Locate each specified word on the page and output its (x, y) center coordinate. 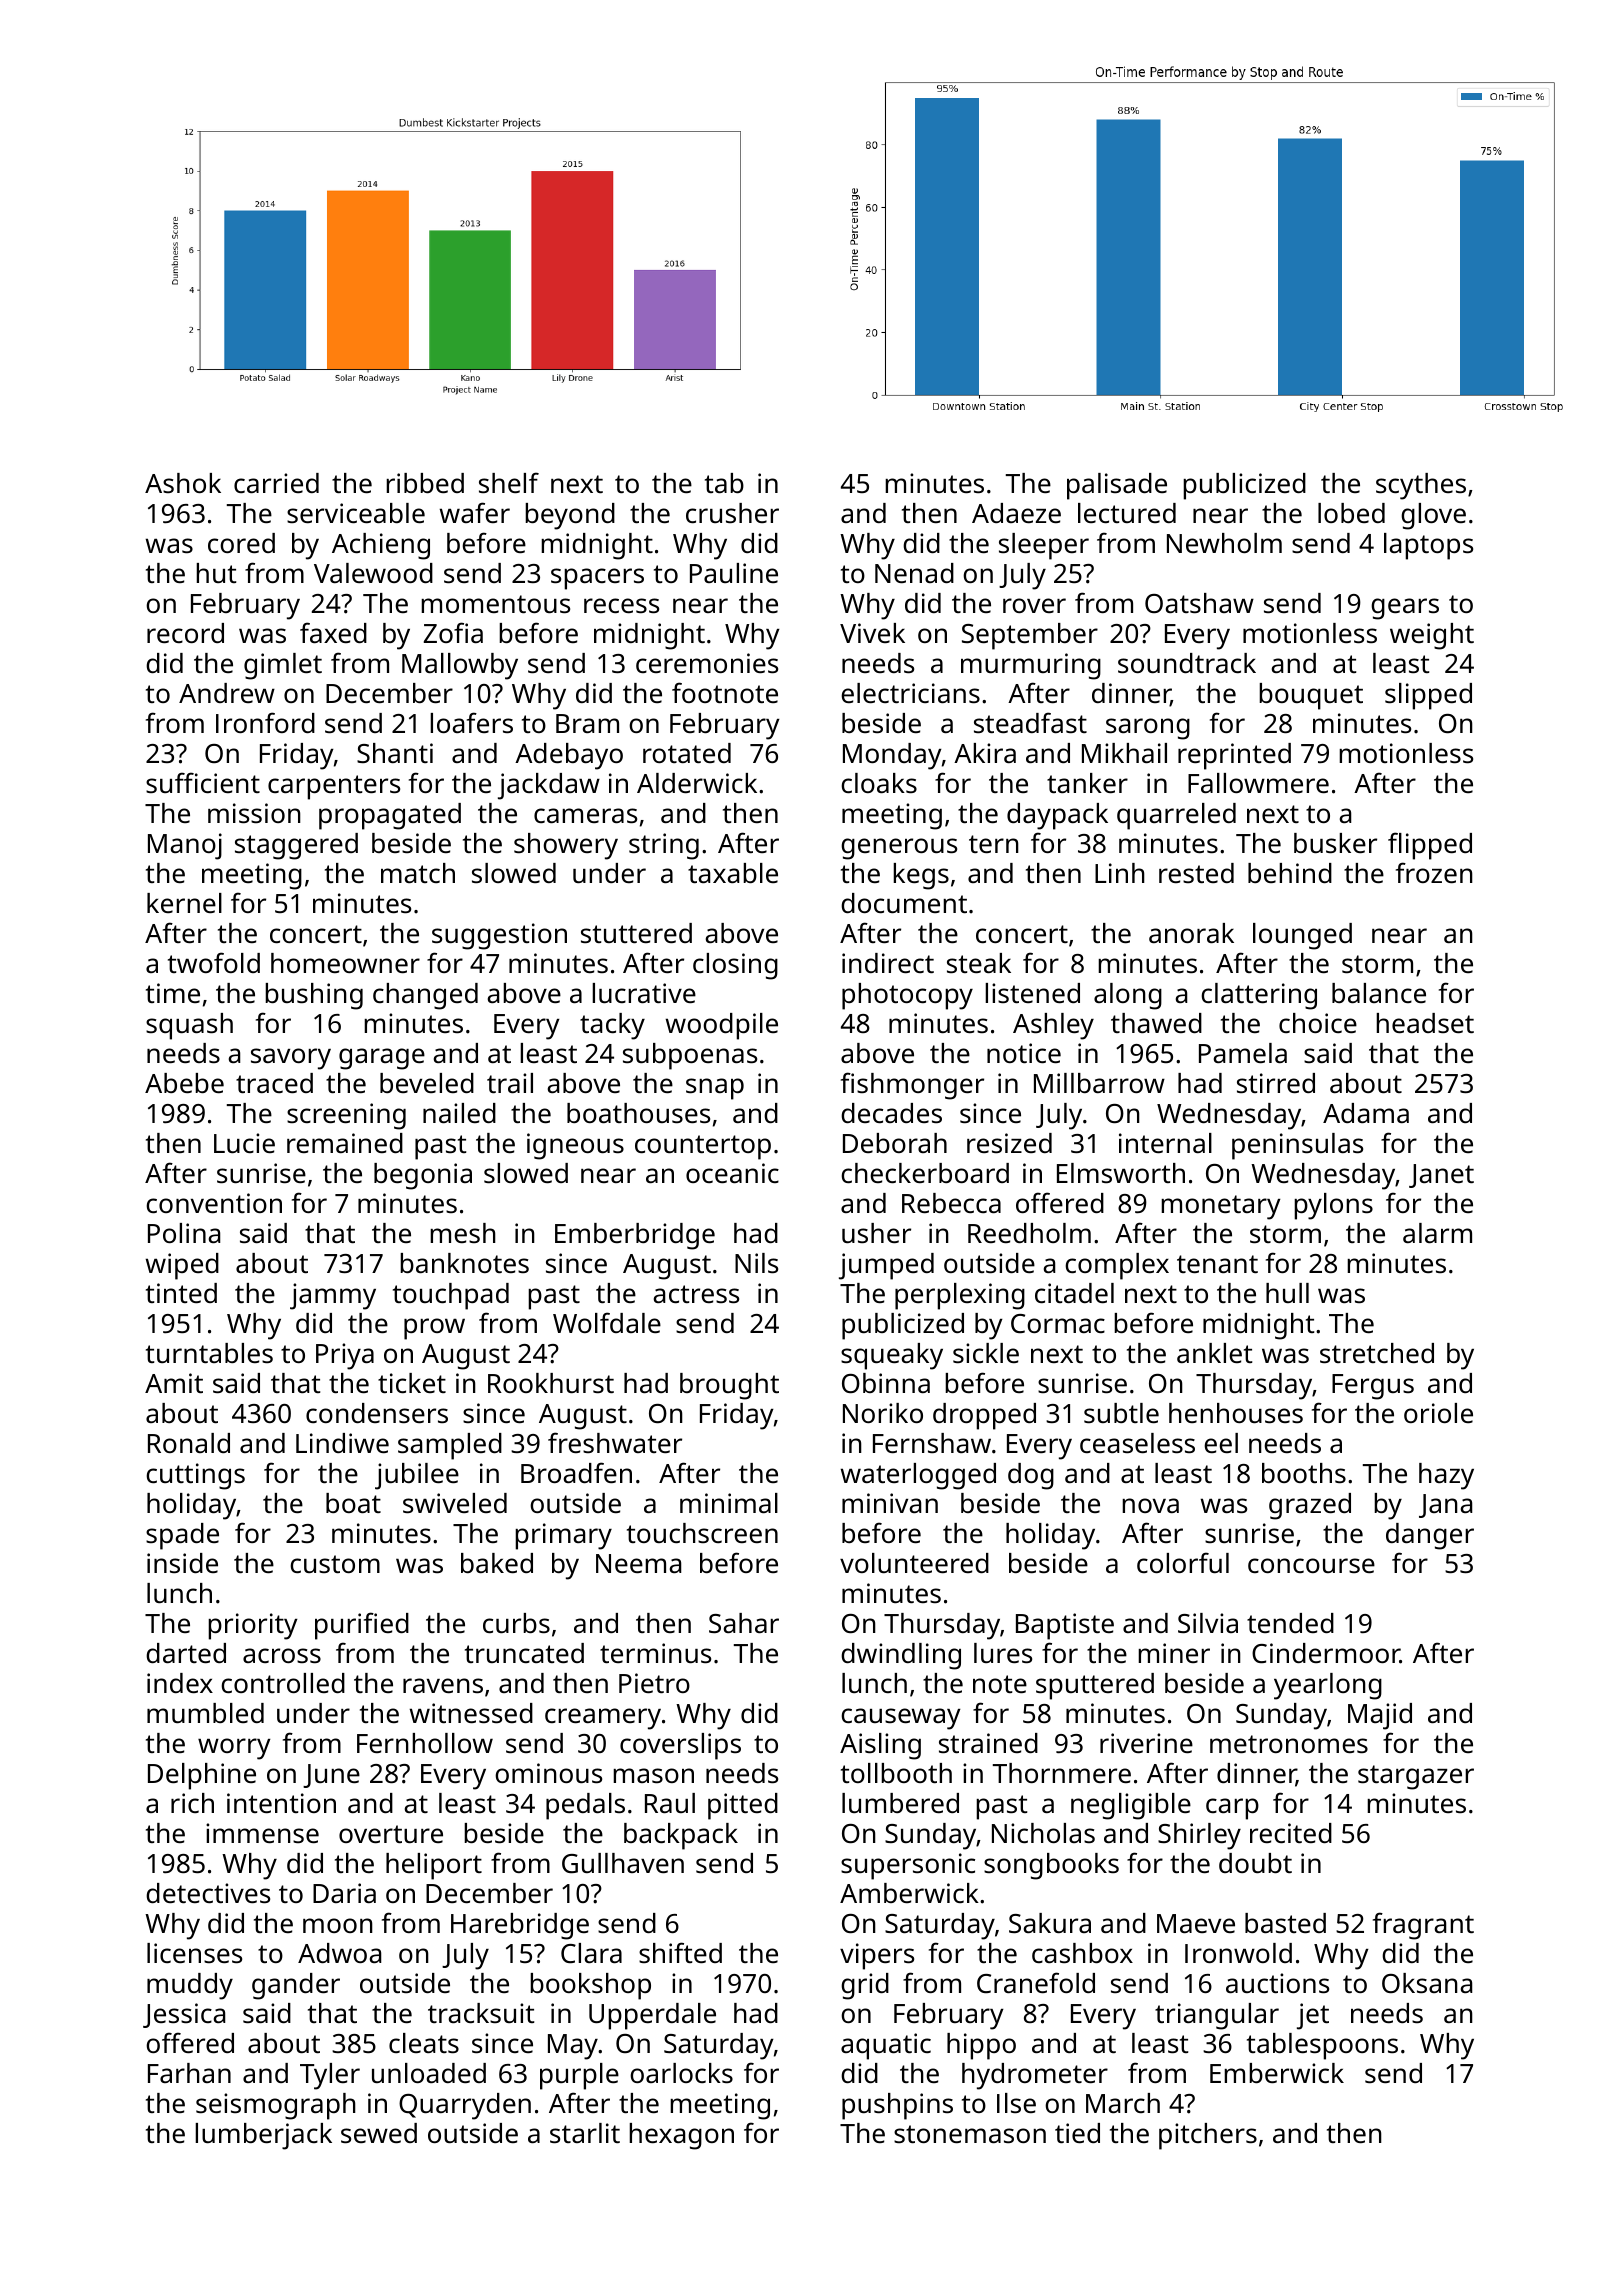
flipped (1430, 846)
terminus (655, 1653)
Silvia (1208, 1623)
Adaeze (1016, 513)
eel (1221, 1443)
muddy (190, 1986)
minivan (890, 1503)
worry (234, 1749)
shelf (509, 483)
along (1128, 996)
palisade (1117, 486)
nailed (459, 1113)
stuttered (636, 933)
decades (891, 1113)
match (418, 873)
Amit (174, 1383)
